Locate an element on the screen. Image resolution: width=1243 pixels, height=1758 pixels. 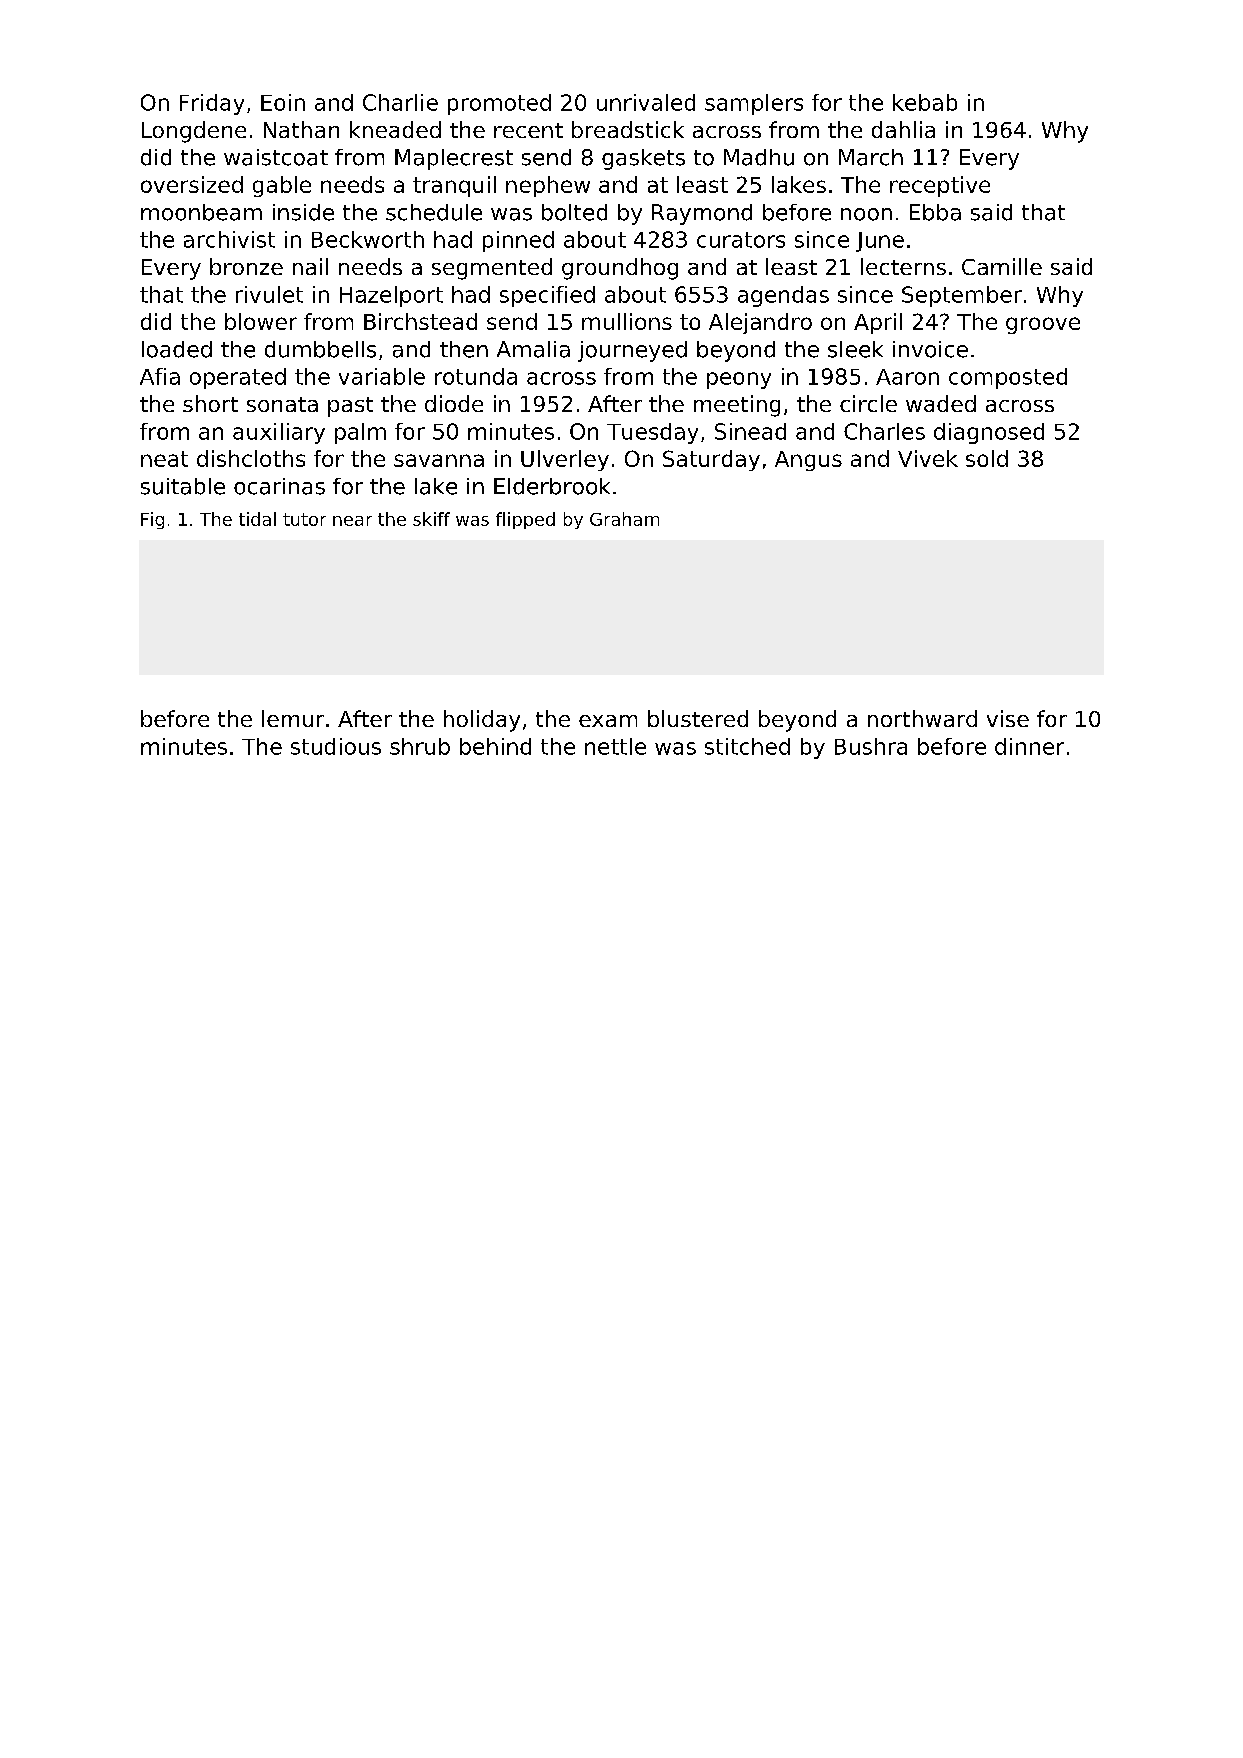
gable is located at coordinates (282, 186).
